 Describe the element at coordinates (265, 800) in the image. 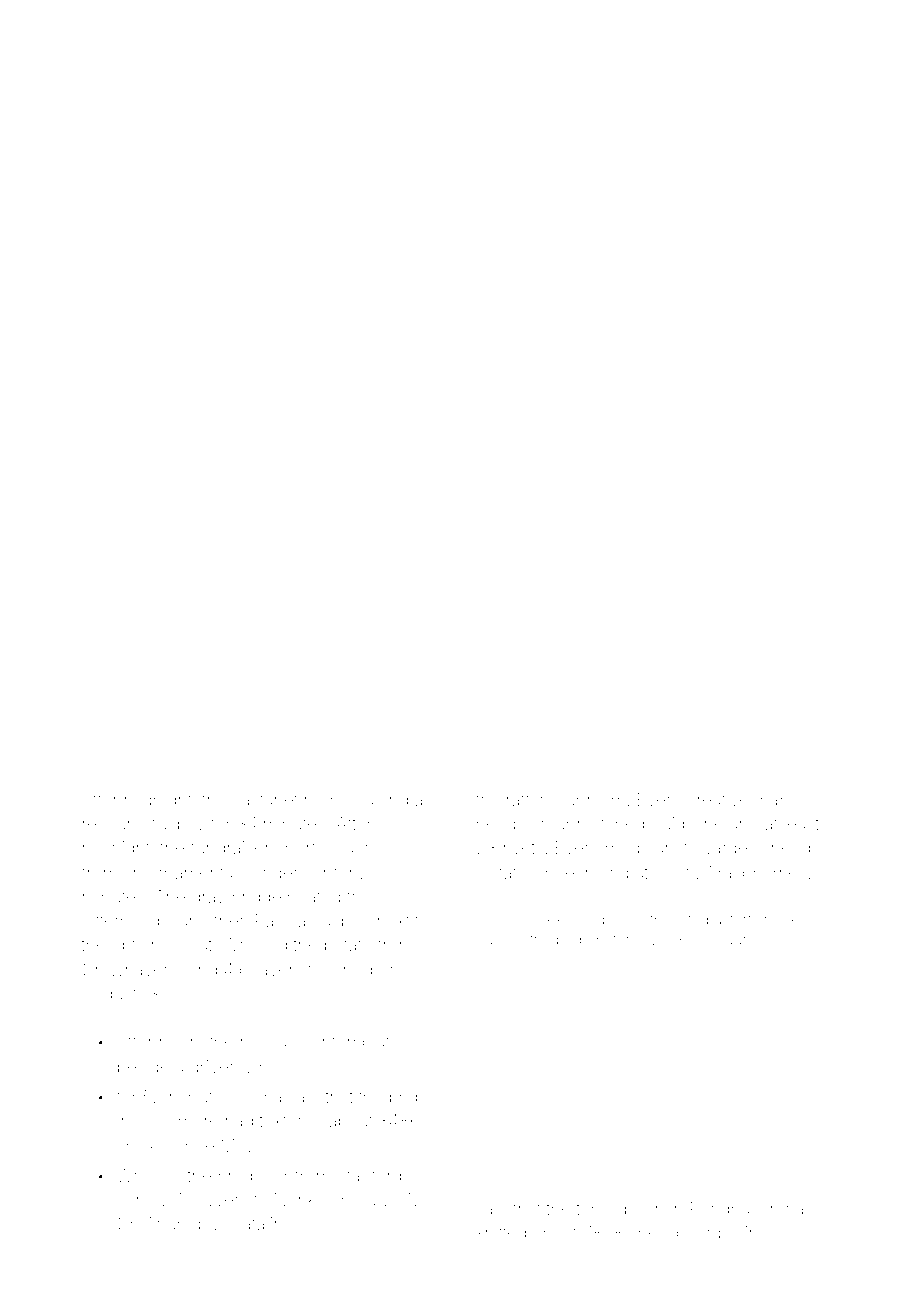

I see `castanet` at that location.
